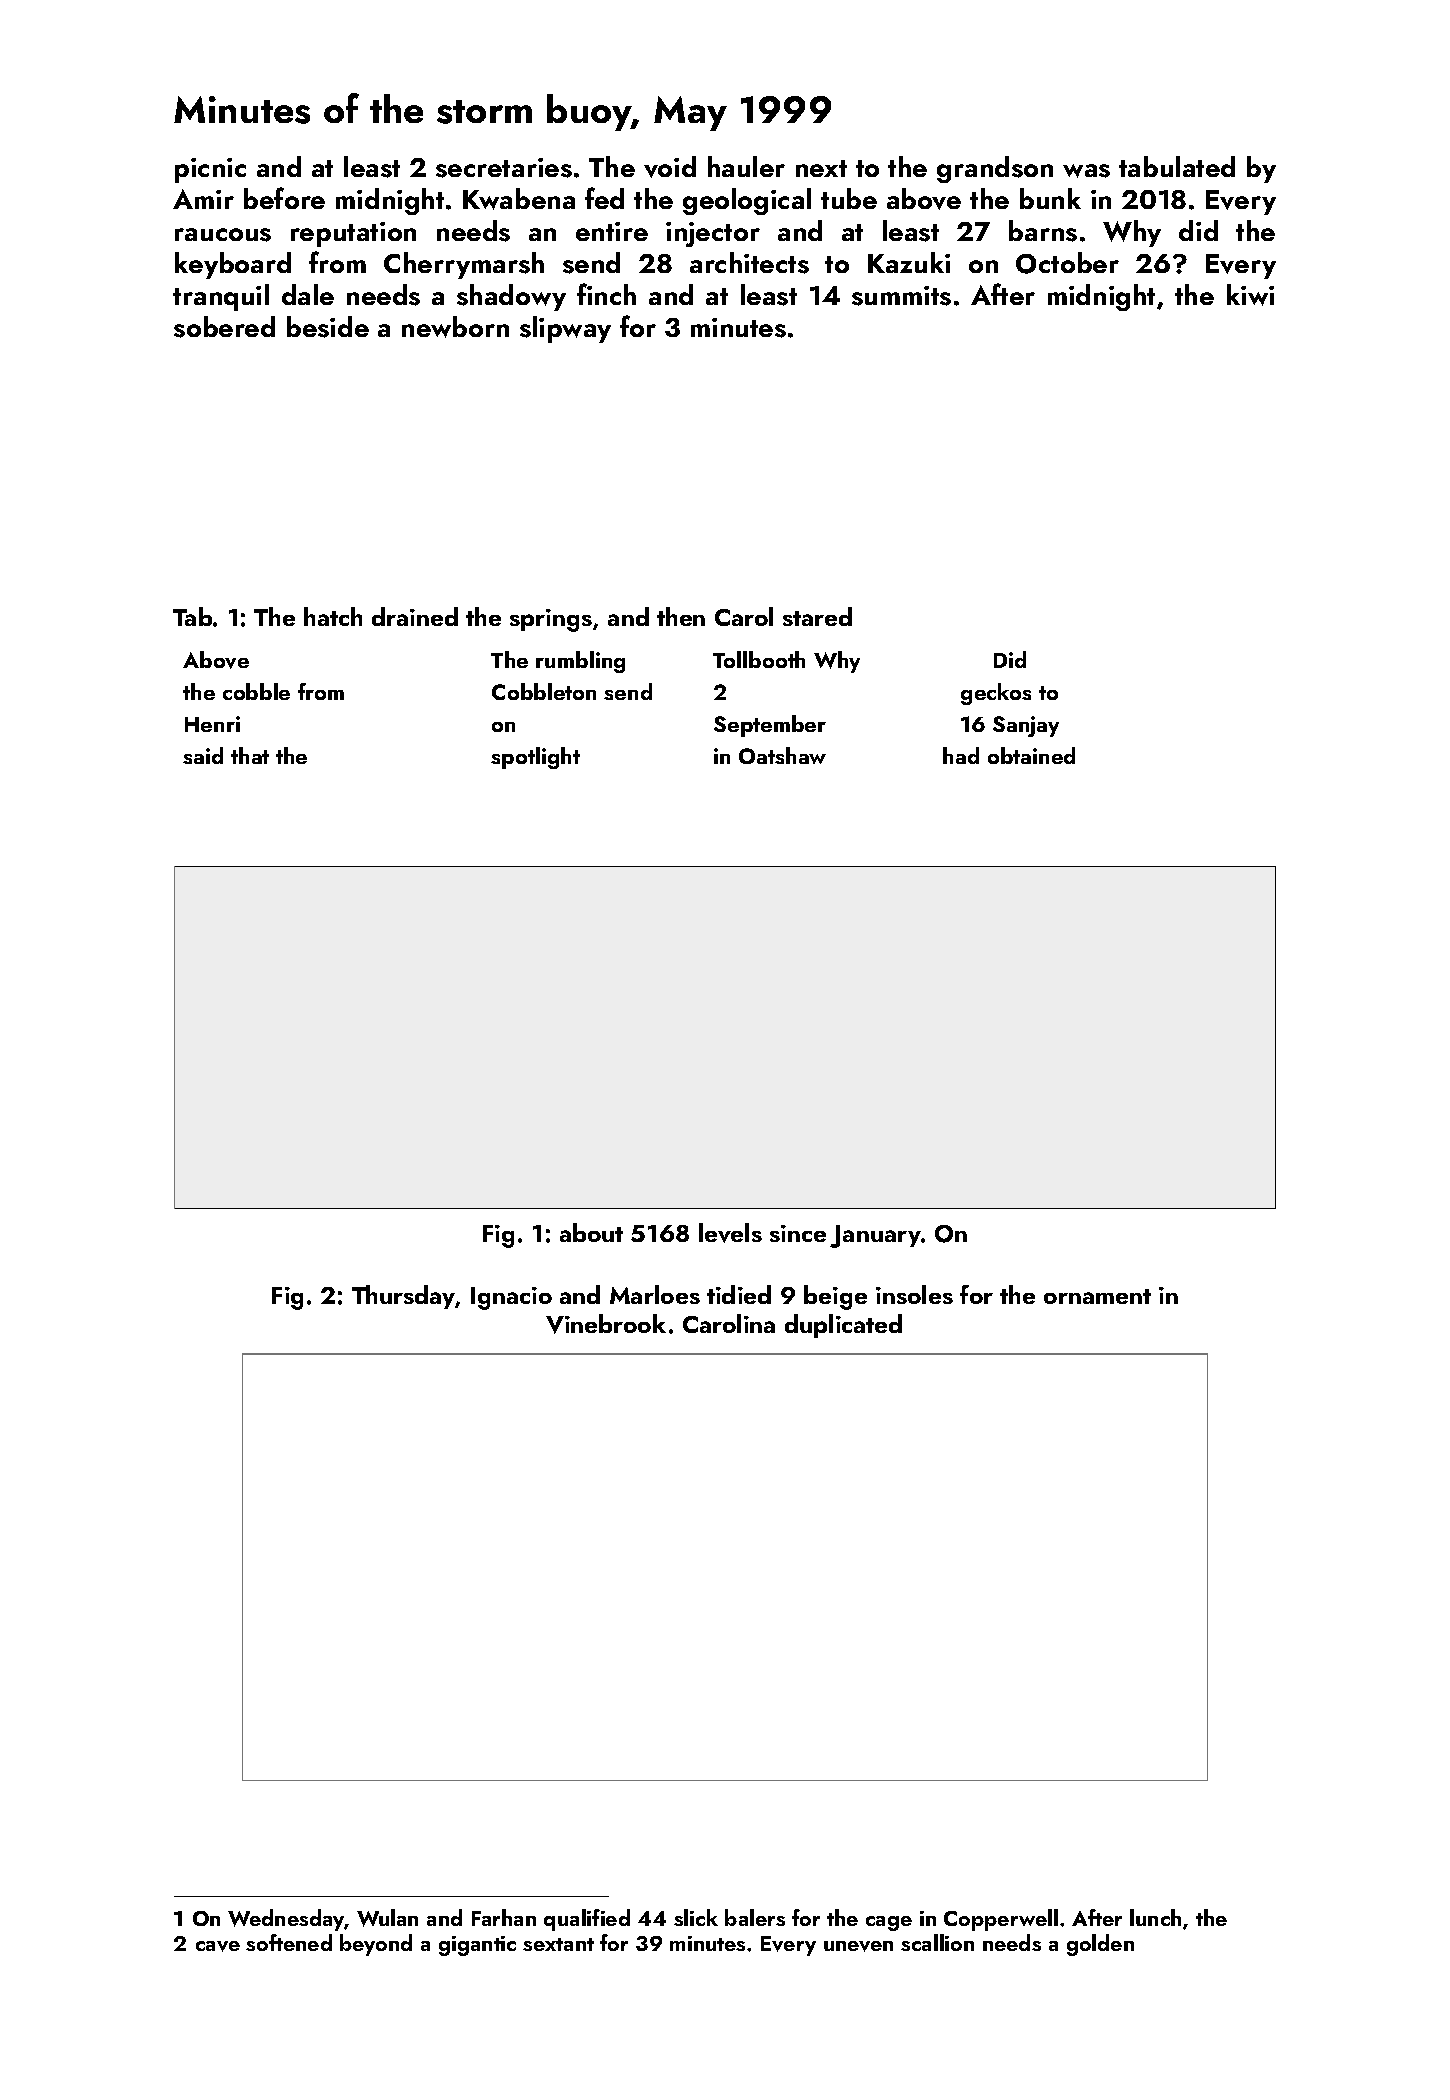  I want to click on beside, so click(328, 327).
